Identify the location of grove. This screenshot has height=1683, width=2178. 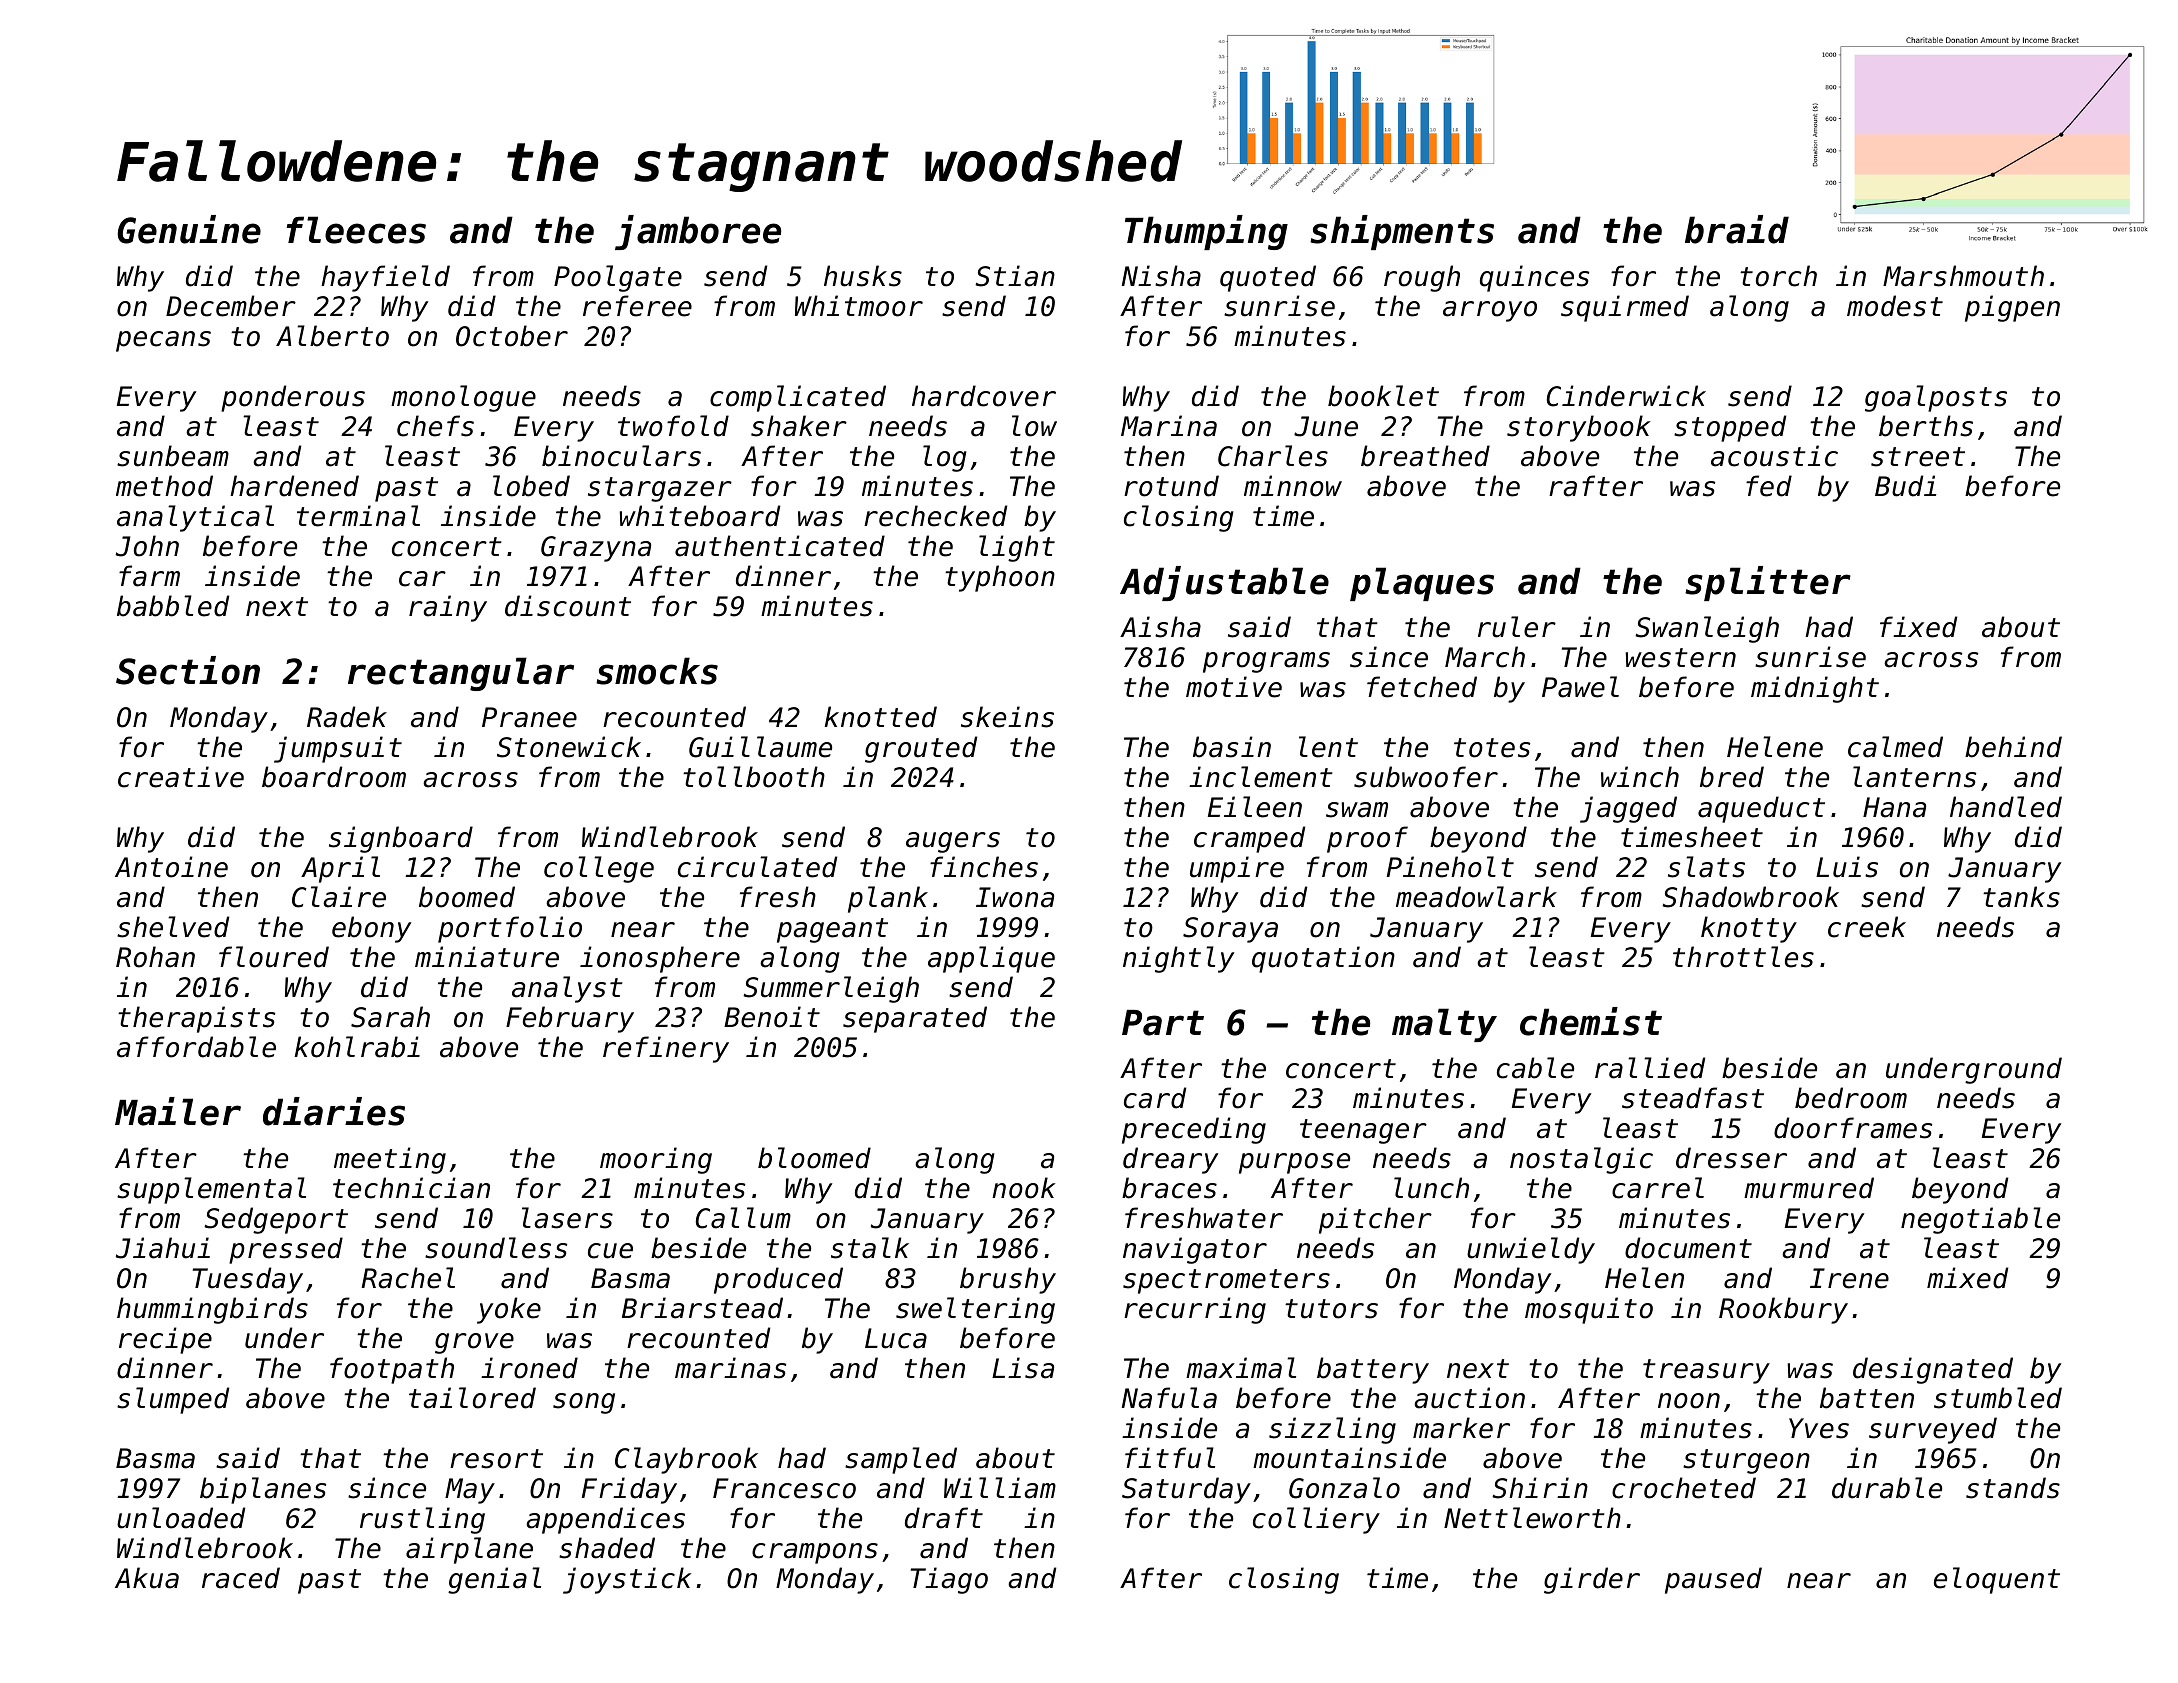
(474, 1343).
